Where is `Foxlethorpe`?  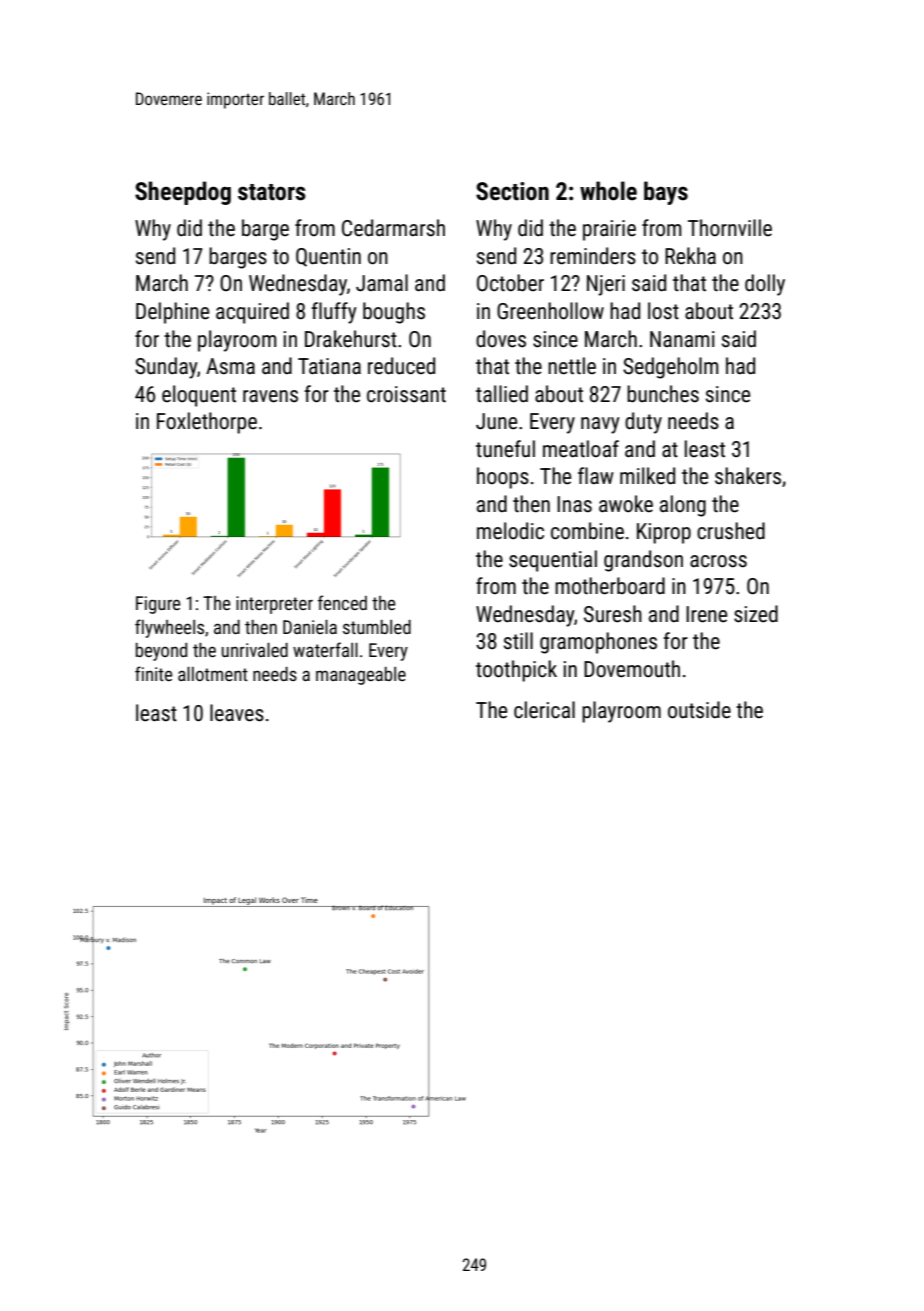 Foxlethorpe is located at coordinates (207, 423).
